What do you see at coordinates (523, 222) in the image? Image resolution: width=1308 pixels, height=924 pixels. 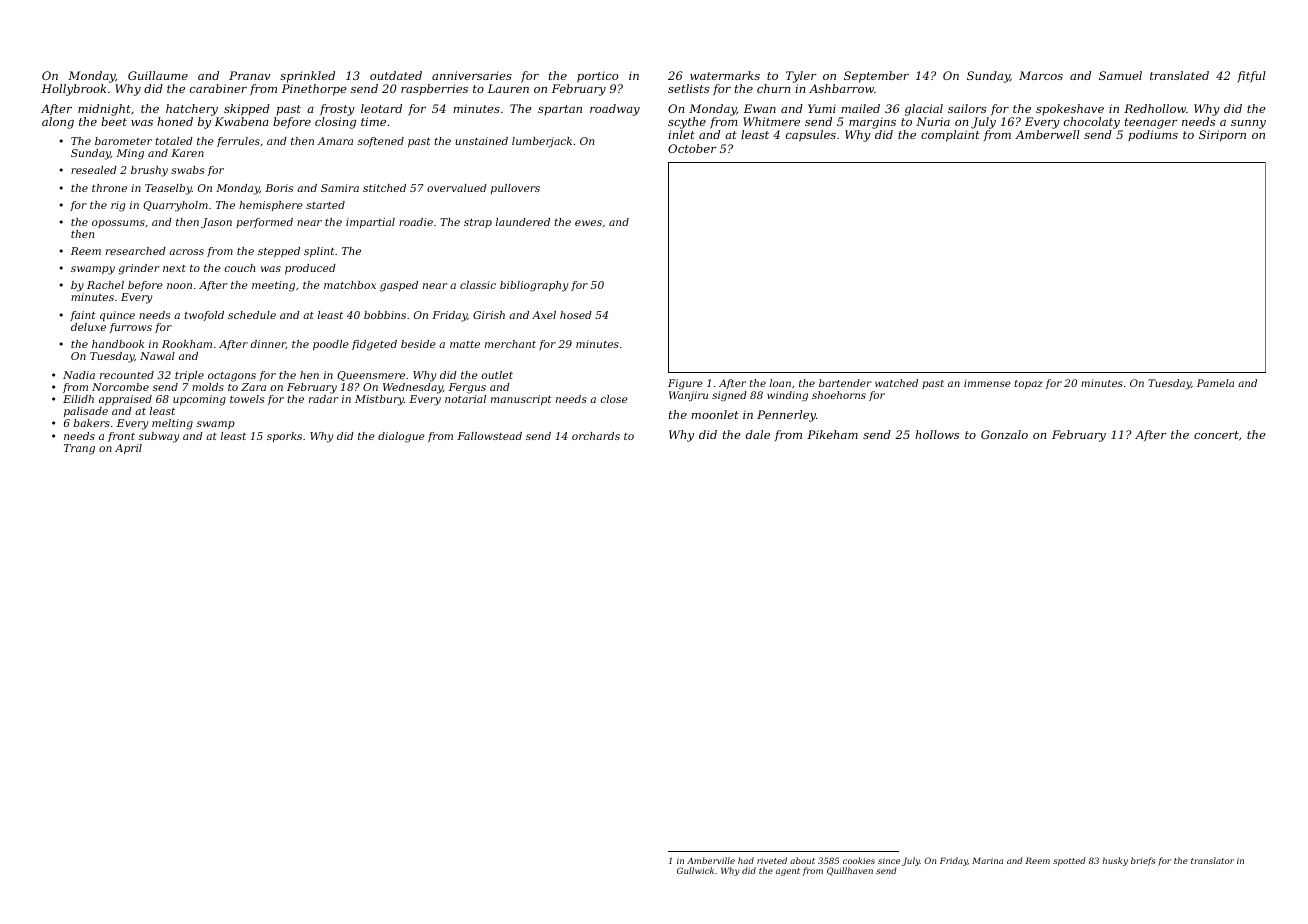 I see `laundered` at bounding box center [523, 222].
